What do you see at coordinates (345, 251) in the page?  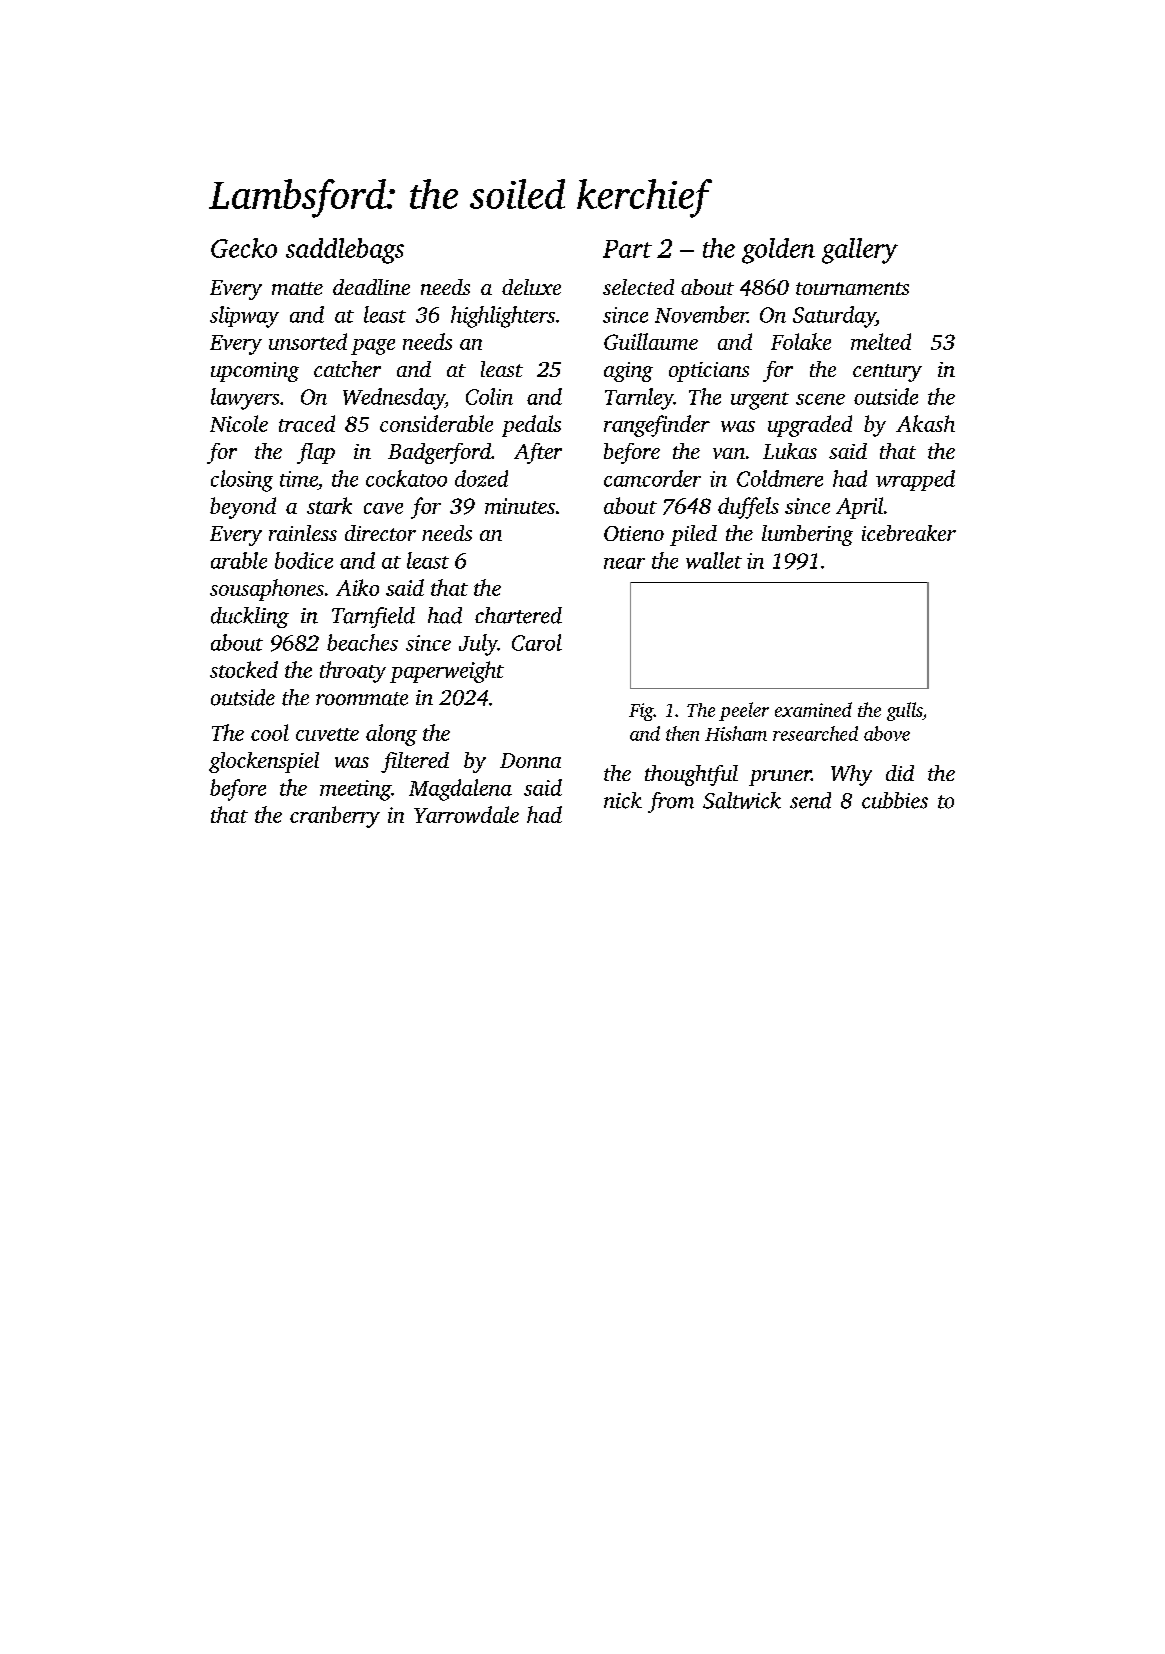 I see `saddlebags` at bounding box center [345, 251].
